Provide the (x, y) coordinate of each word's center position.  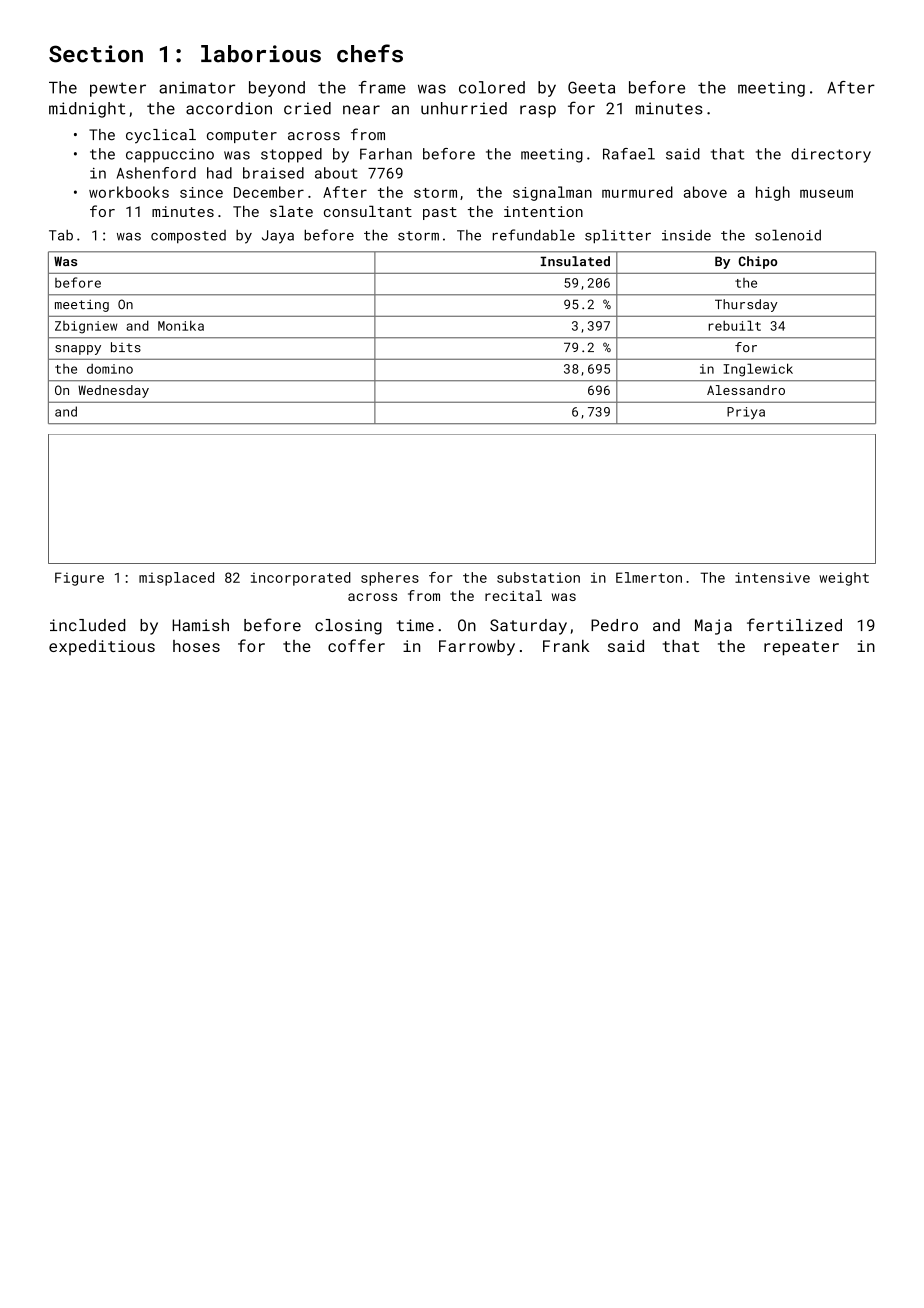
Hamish (201, 625)
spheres (390, 579)
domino (110, 369)
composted (188, 236)
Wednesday (113, 391)
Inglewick (758, 370)
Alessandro (746, 390)
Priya (746, 413)
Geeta (591, 87)
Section (96, 54)
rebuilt (735, 325)
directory (831, 155)
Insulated (575, 261)
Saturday (528, 627)
